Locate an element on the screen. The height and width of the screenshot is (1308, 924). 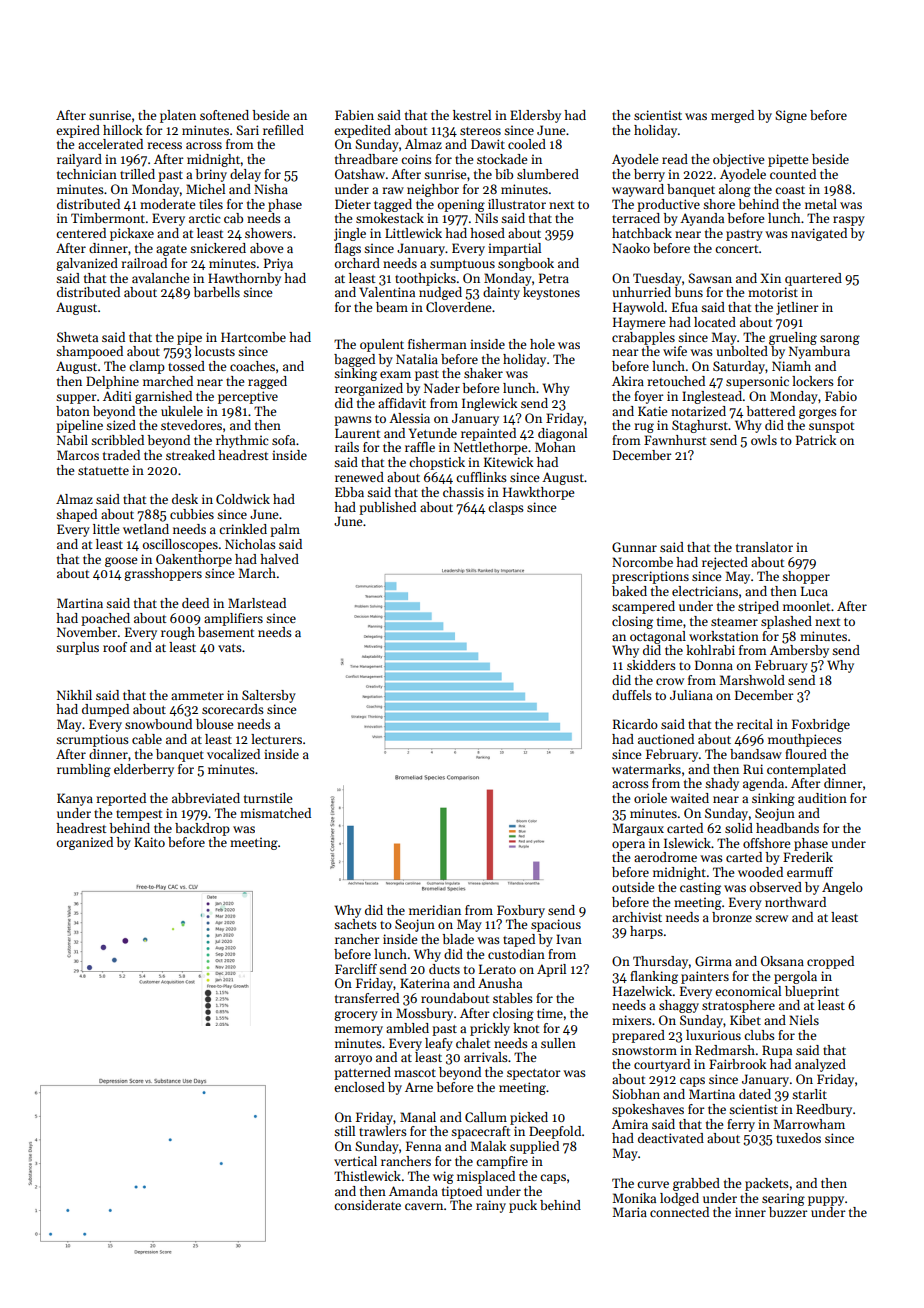
arroyo is located at coordinates (353, 1060).
